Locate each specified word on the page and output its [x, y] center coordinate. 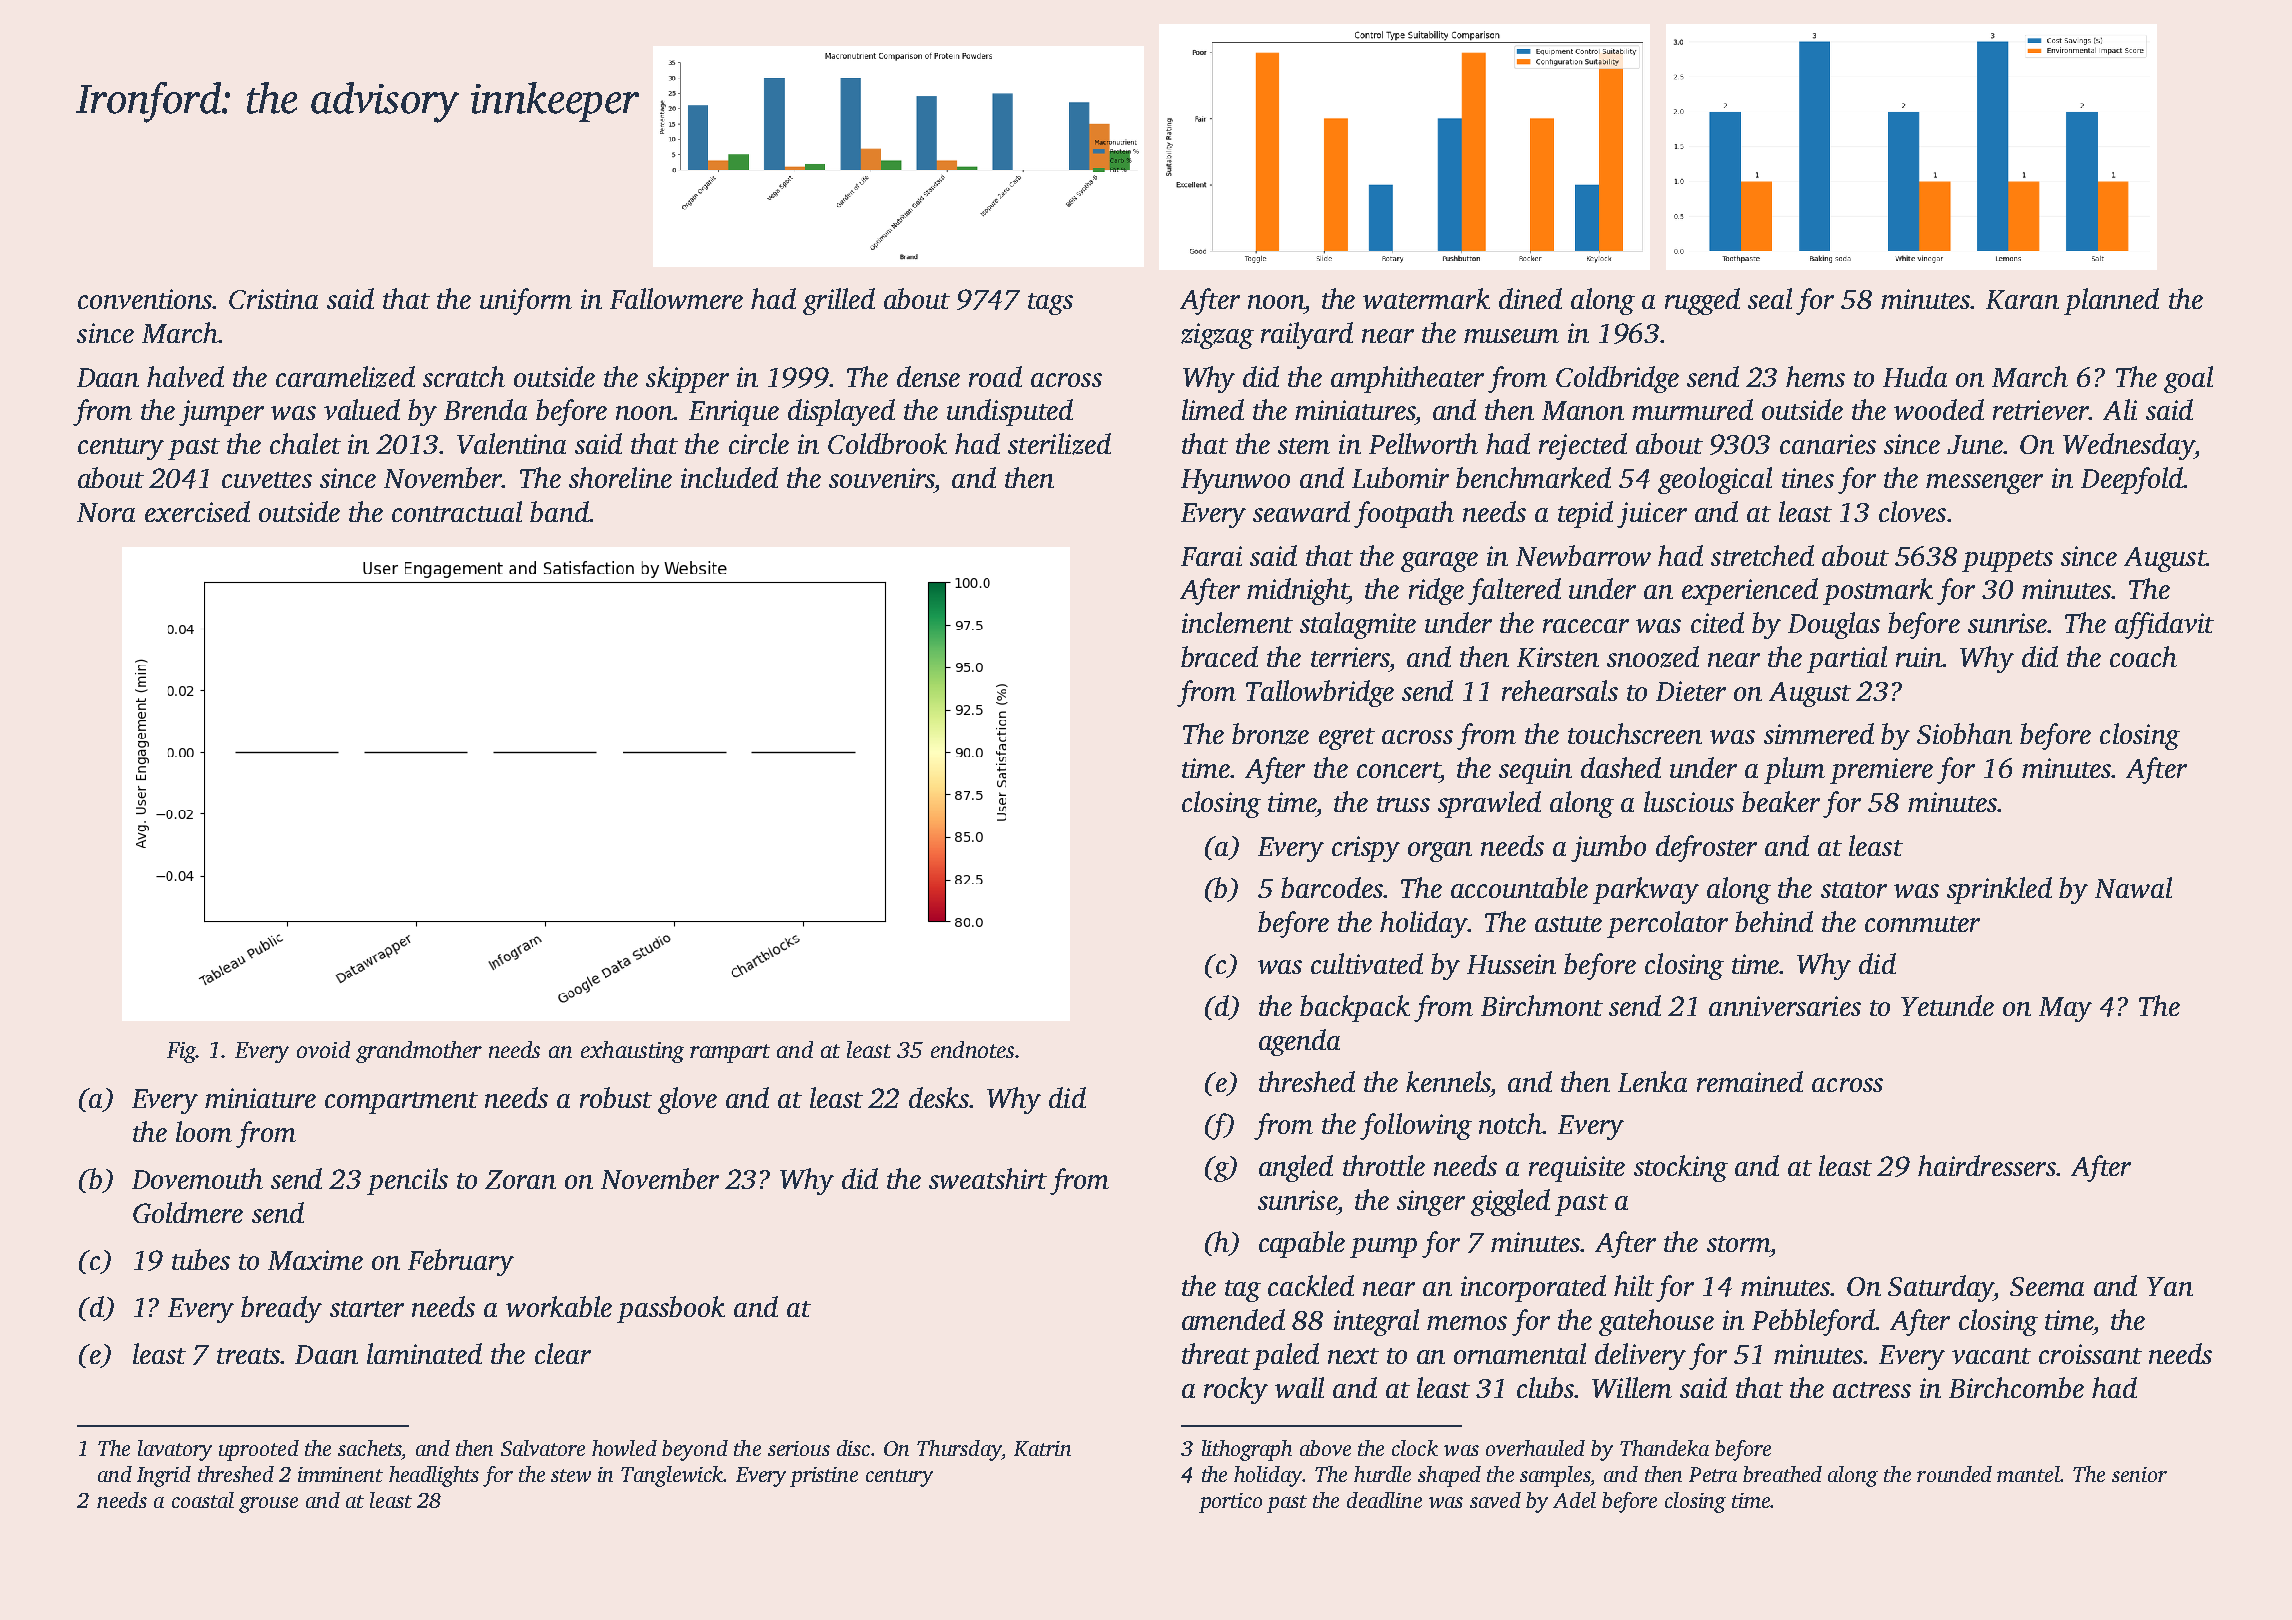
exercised [197, 511]
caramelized [345, 377]
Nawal [2133, 887]
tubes [201, 1259]
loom [204, 1131]
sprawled [1489, 804]
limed [1213, 409]
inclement [1237, 622]
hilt [1634, 1285]
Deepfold [2132, 480]
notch [1511, 1123]
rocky [1236, 1390]
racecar [1586, 626]
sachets [370, 1448]
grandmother [419, 1052]
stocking [1681, 1168]
